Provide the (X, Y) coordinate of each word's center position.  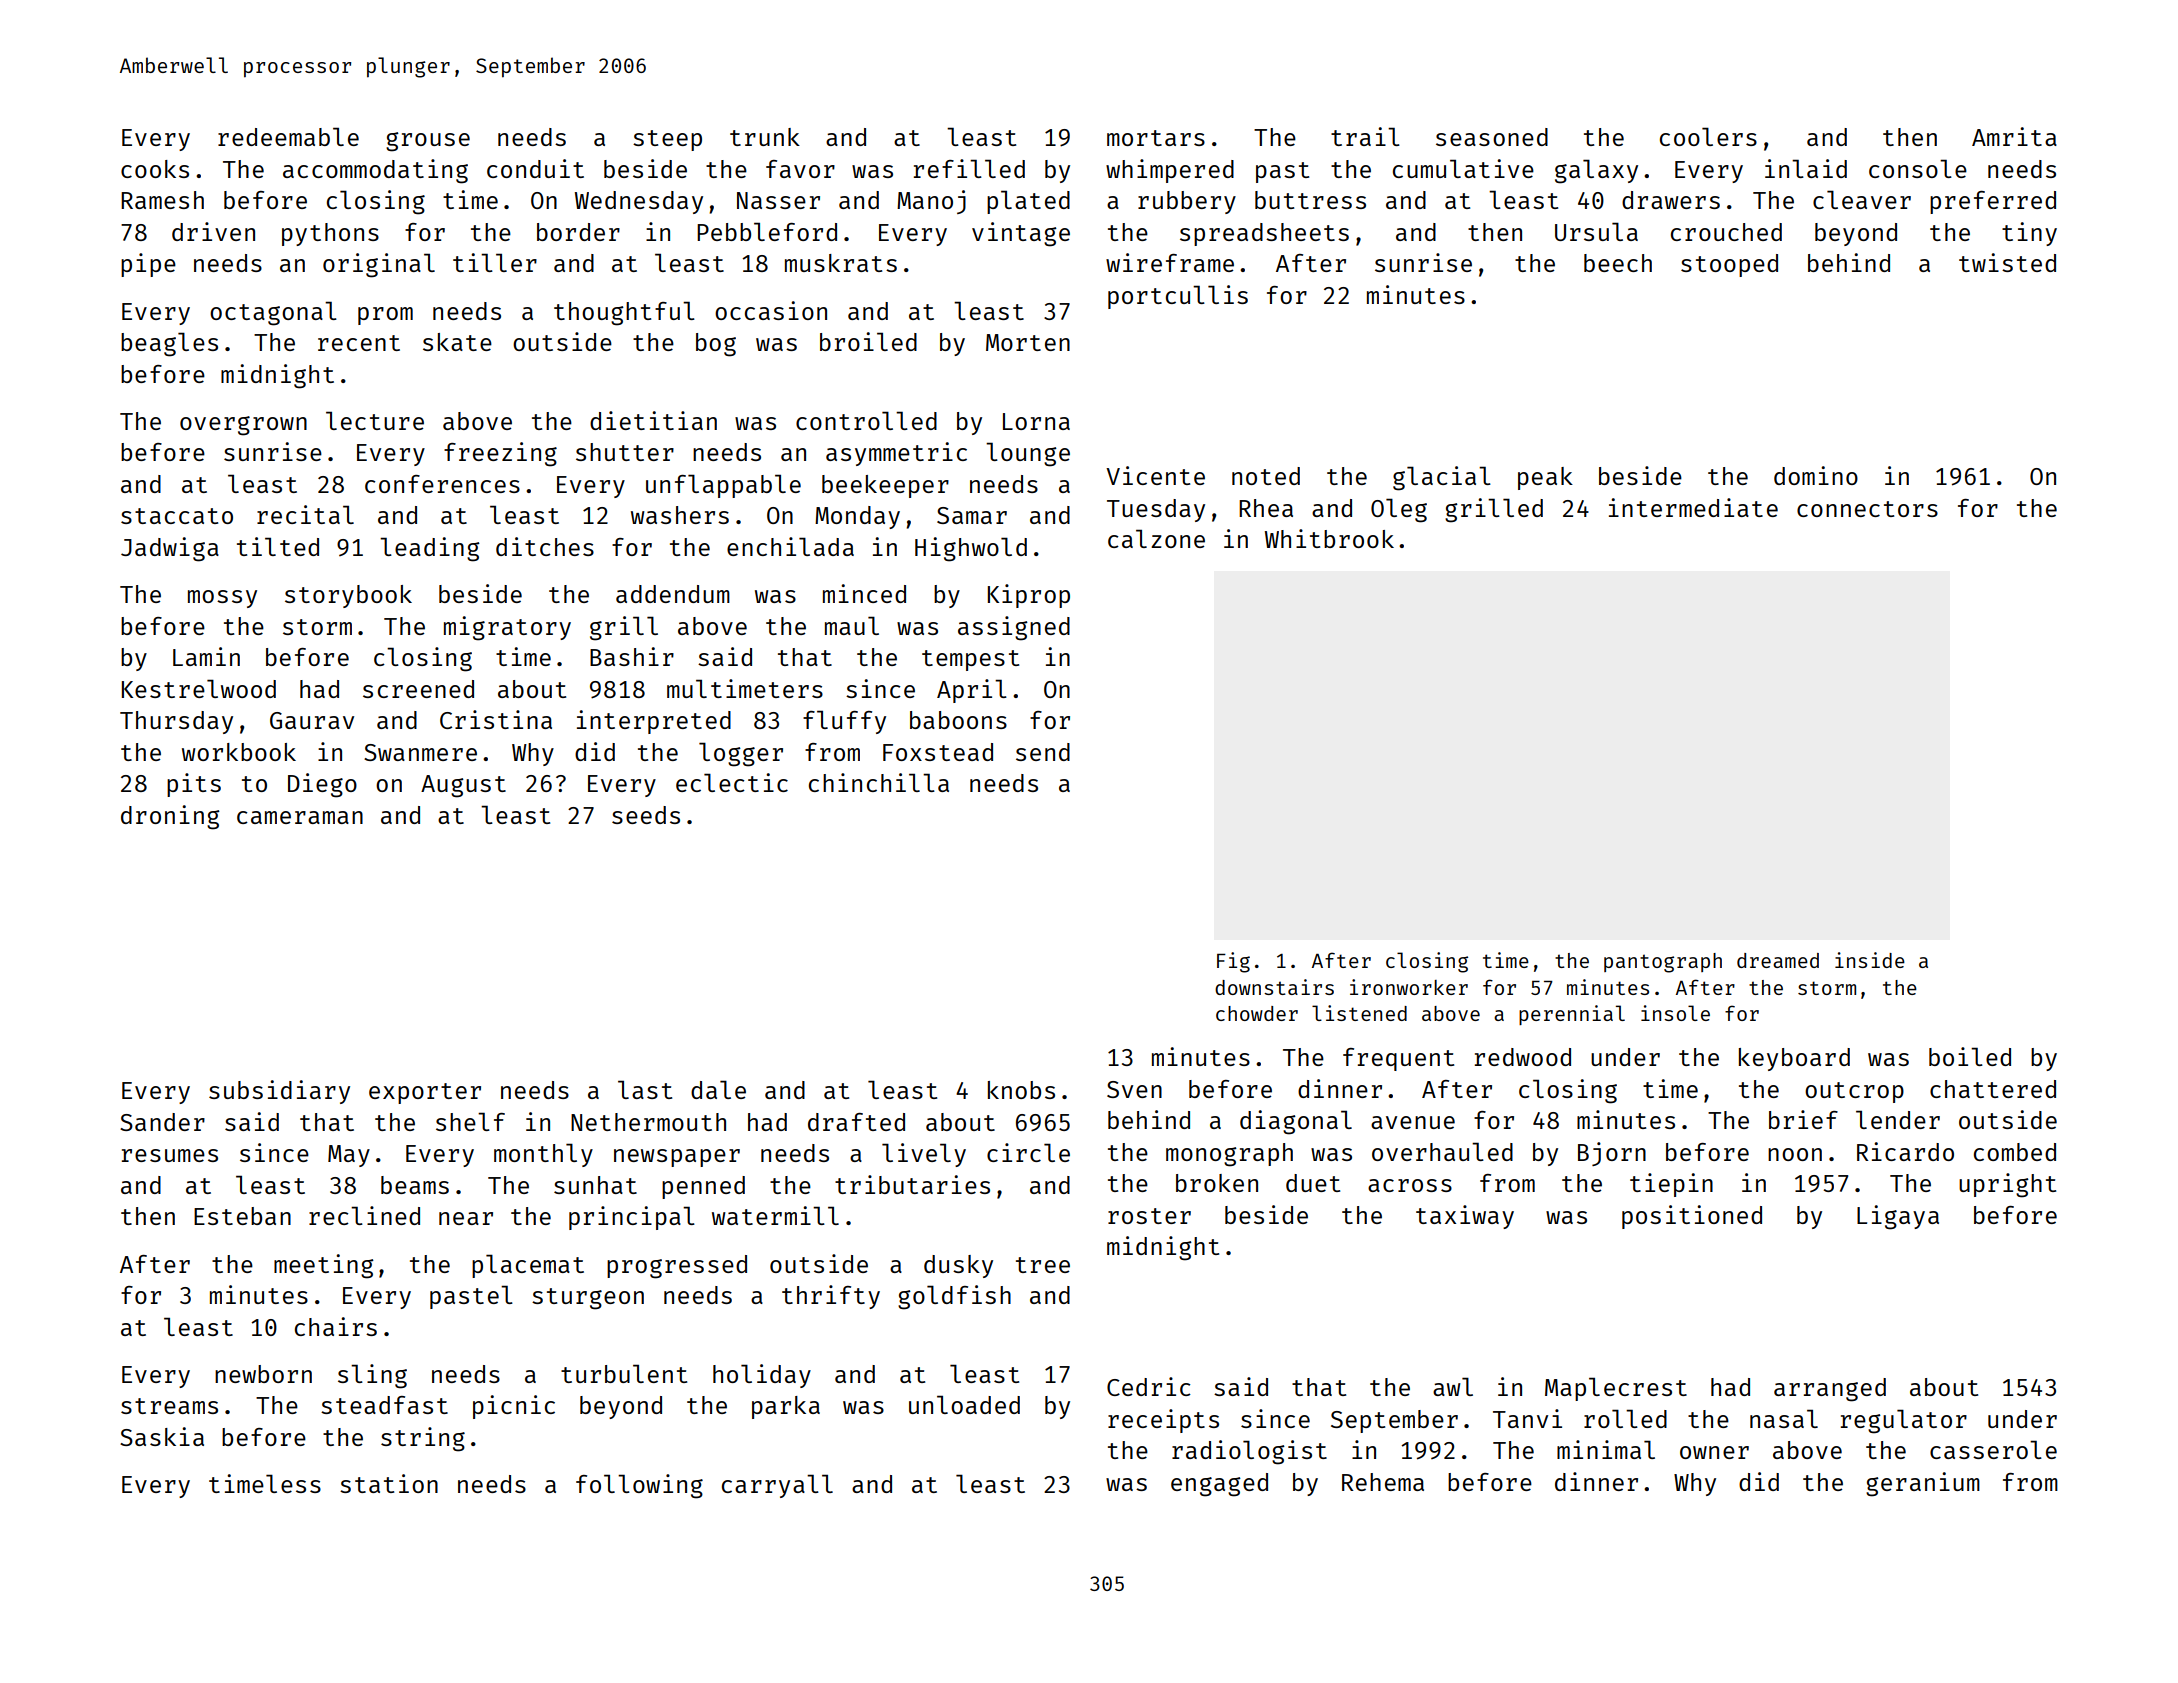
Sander (162, 1122)
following (639, 1486)
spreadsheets (1264, 234)
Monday (857, 517)
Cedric (1149, 1386)
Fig (1233, 962)
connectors (1867, 509)
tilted (278, 546)
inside (1870, 960)
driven (213, 231)
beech (1618, 263)
